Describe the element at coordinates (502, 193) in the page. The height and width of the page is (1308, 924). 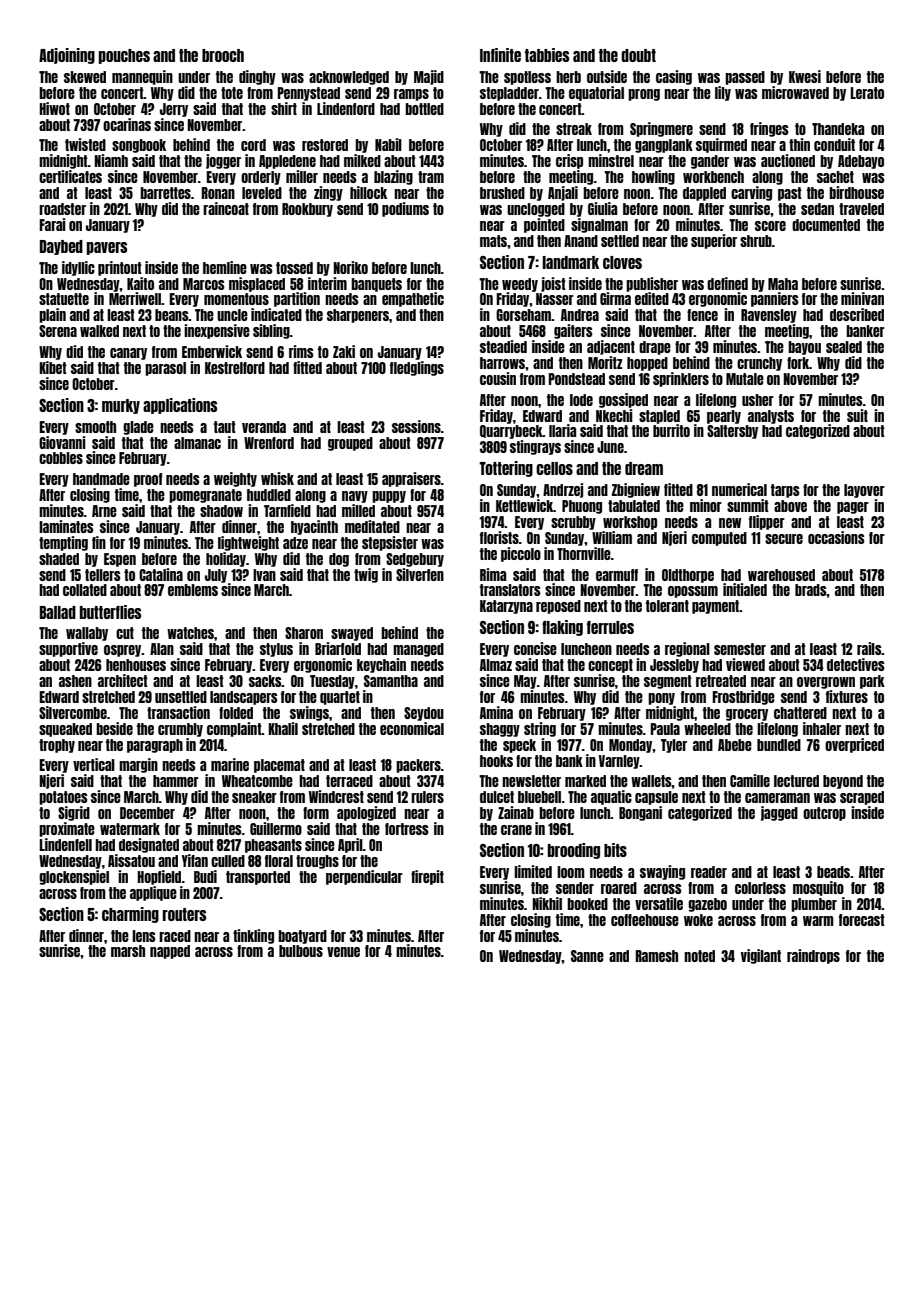
I see `brushed` at that location.
